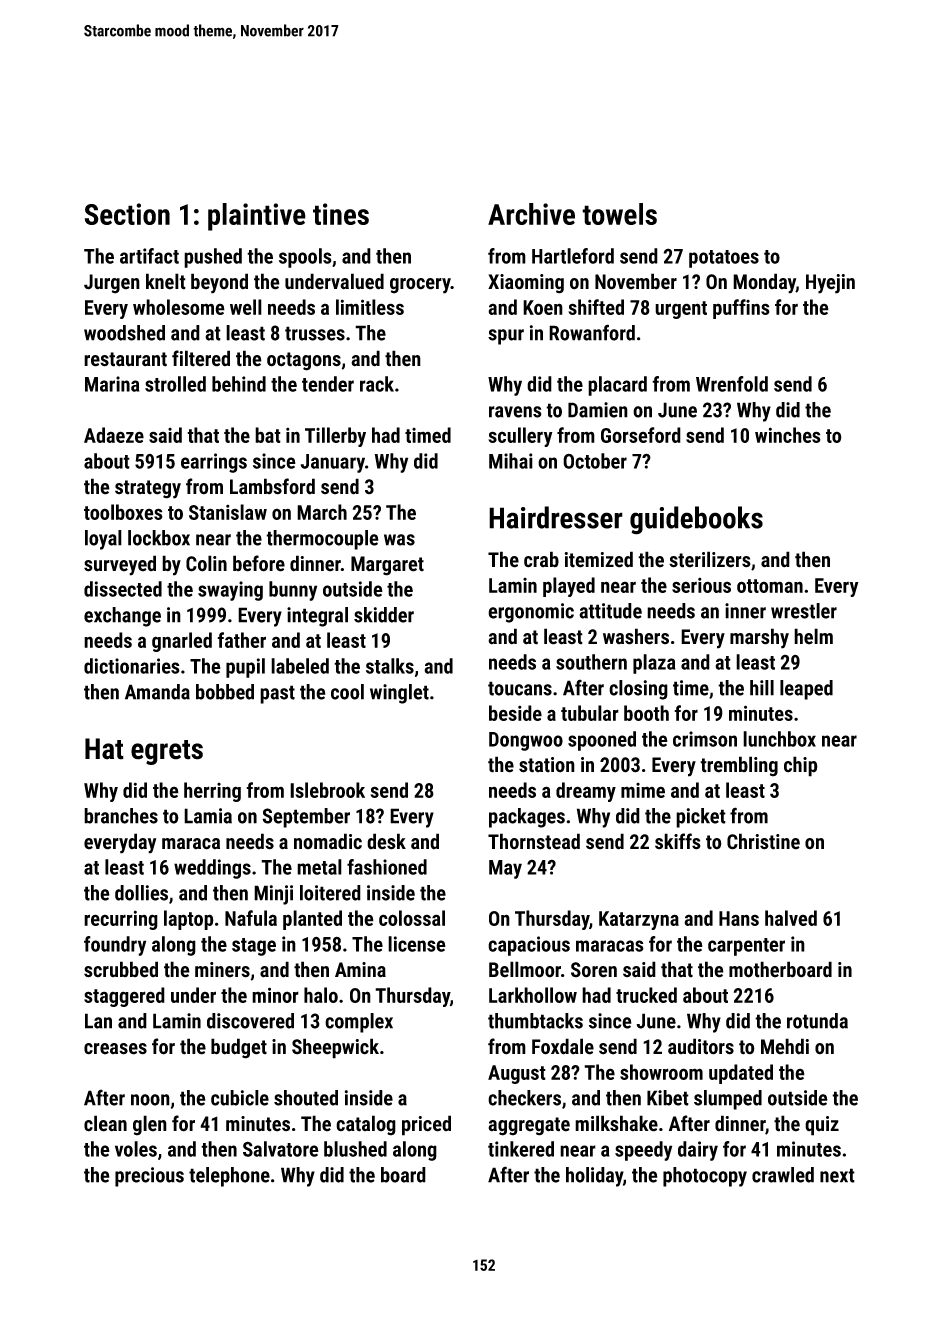 The height and width of the screenshot is (1341, 944). I want to click on creases, so click(115, 1049).
